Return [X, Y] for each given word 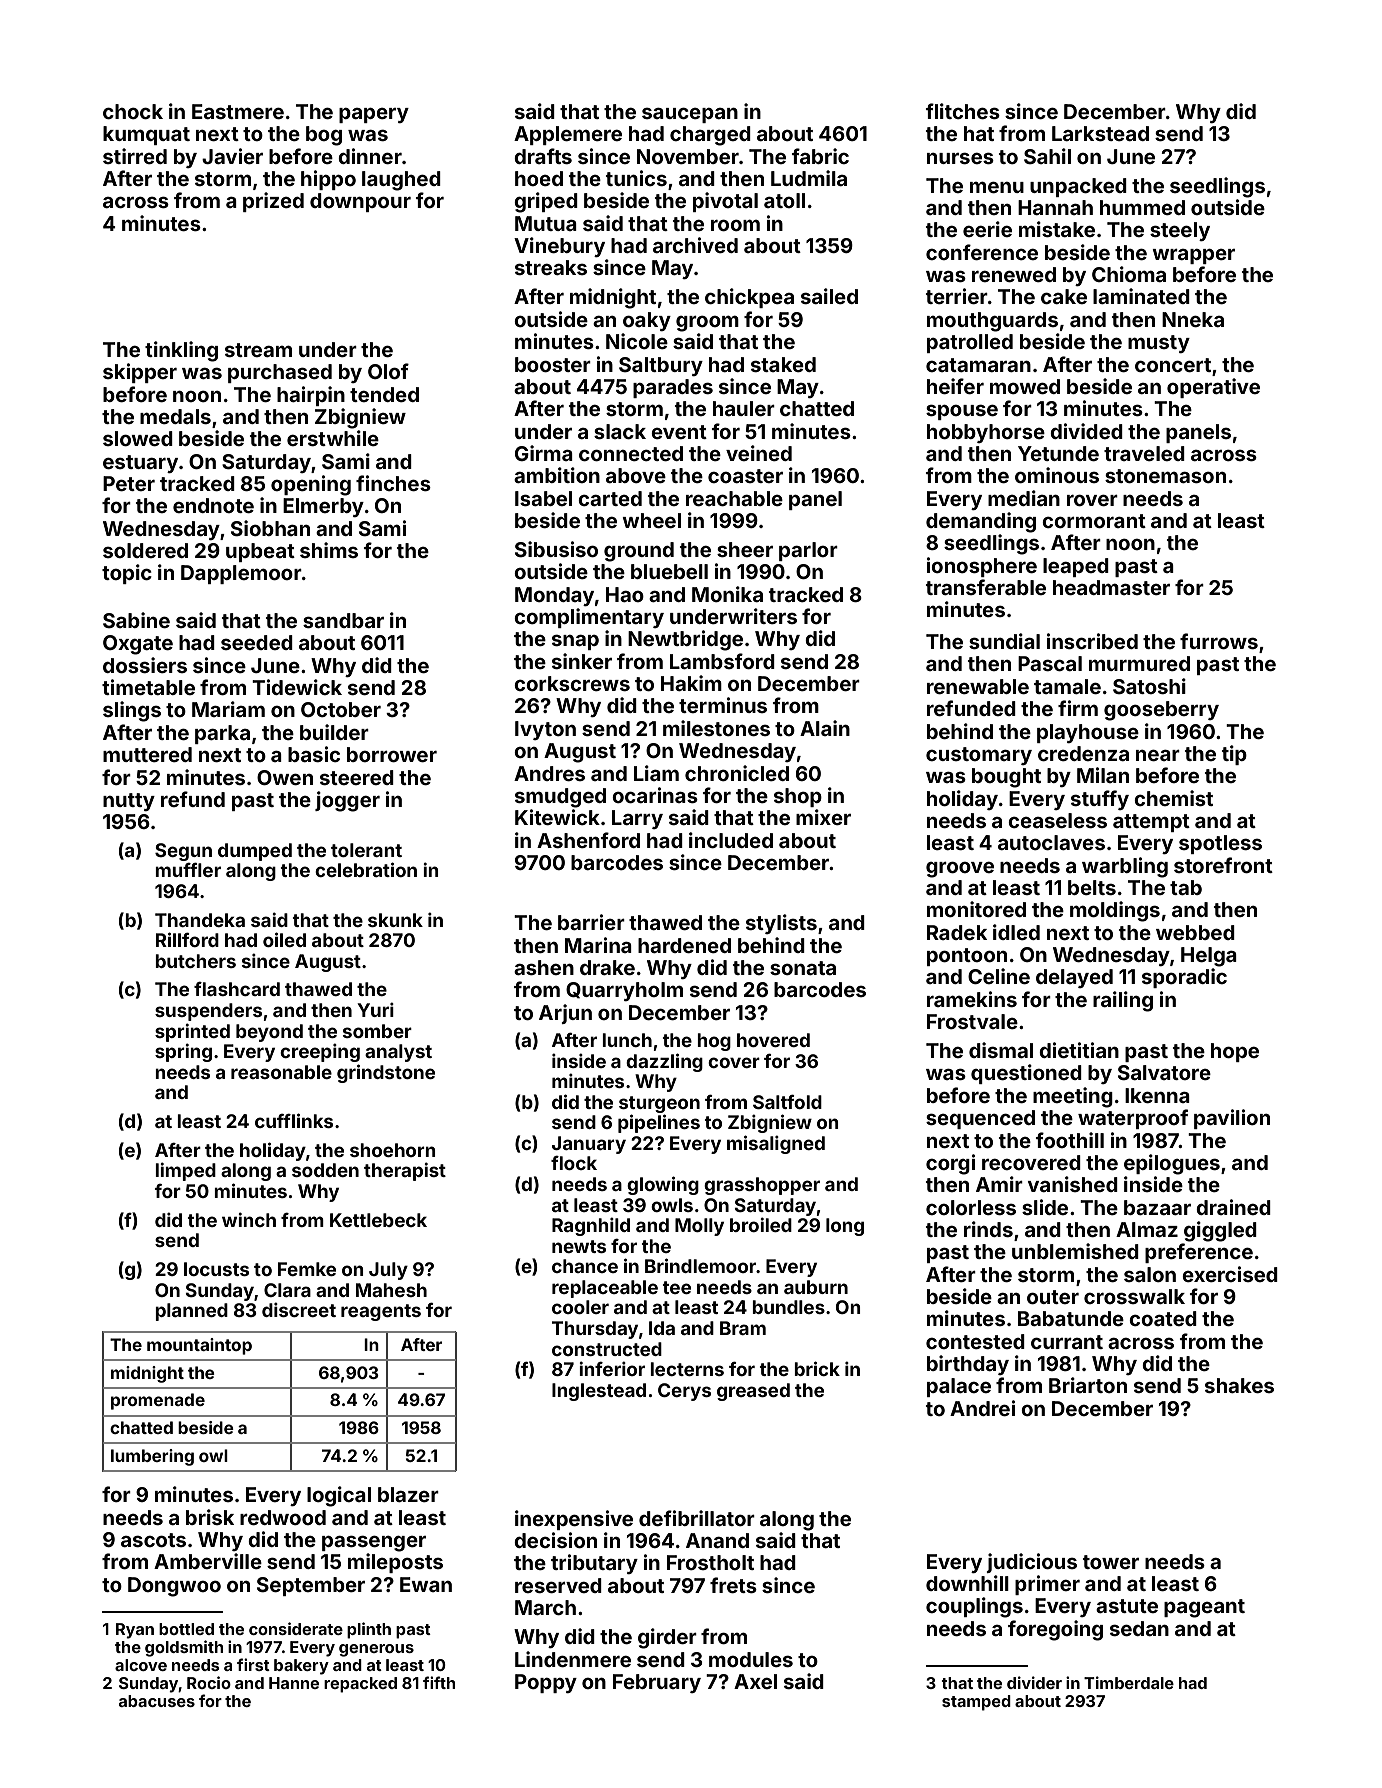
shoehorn [392, 1150]
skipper [140, 373]
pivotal [725, 202]
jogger [347, 801]
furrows [1219, 641]
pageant [1204, 1608]
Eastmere [238, 111]
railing [1123, 1001]
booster [553, 364]
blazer [408, 1494]
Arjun [565, 1014]
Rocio [209, 1682]
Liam [656, 773]
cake [1064, 296]
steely [1180, 231]
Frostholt [710, 1562]
